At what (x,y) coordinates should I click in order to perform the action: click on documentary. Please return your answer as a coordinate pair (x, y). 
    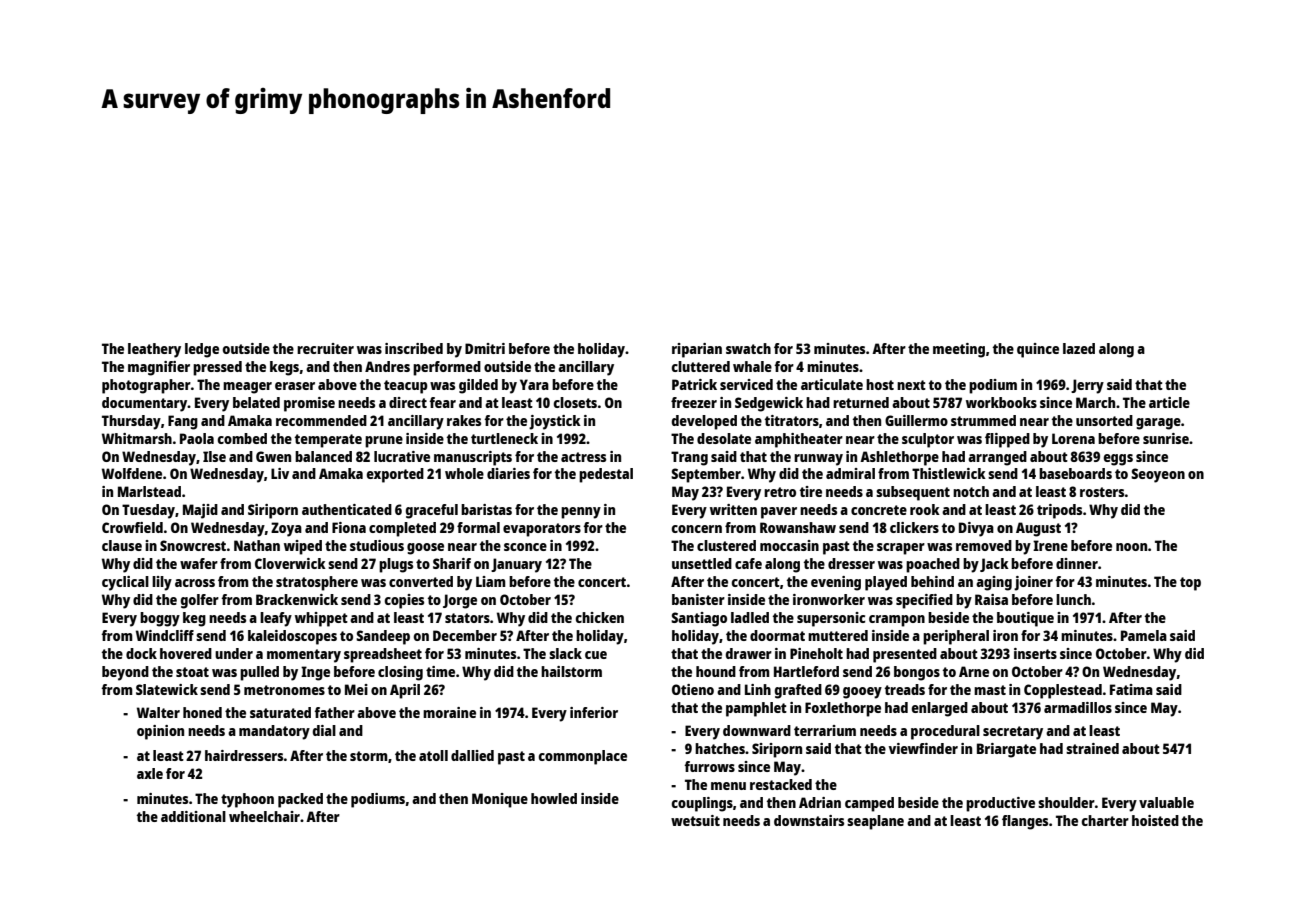
    Looking at the image, I should click on (145, 404).
